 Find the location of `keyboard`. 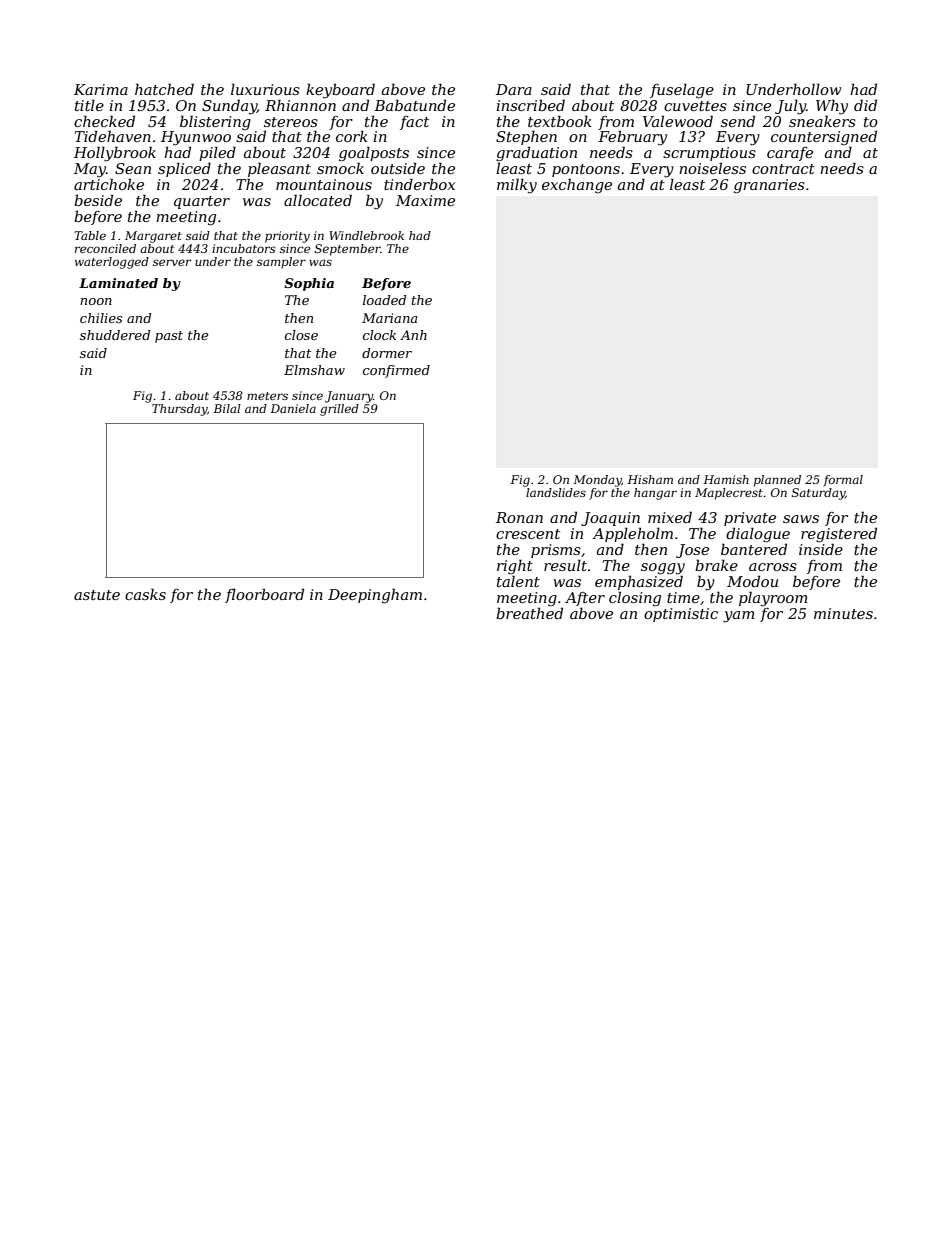

keyboard is located at coordinates (340, 91).
